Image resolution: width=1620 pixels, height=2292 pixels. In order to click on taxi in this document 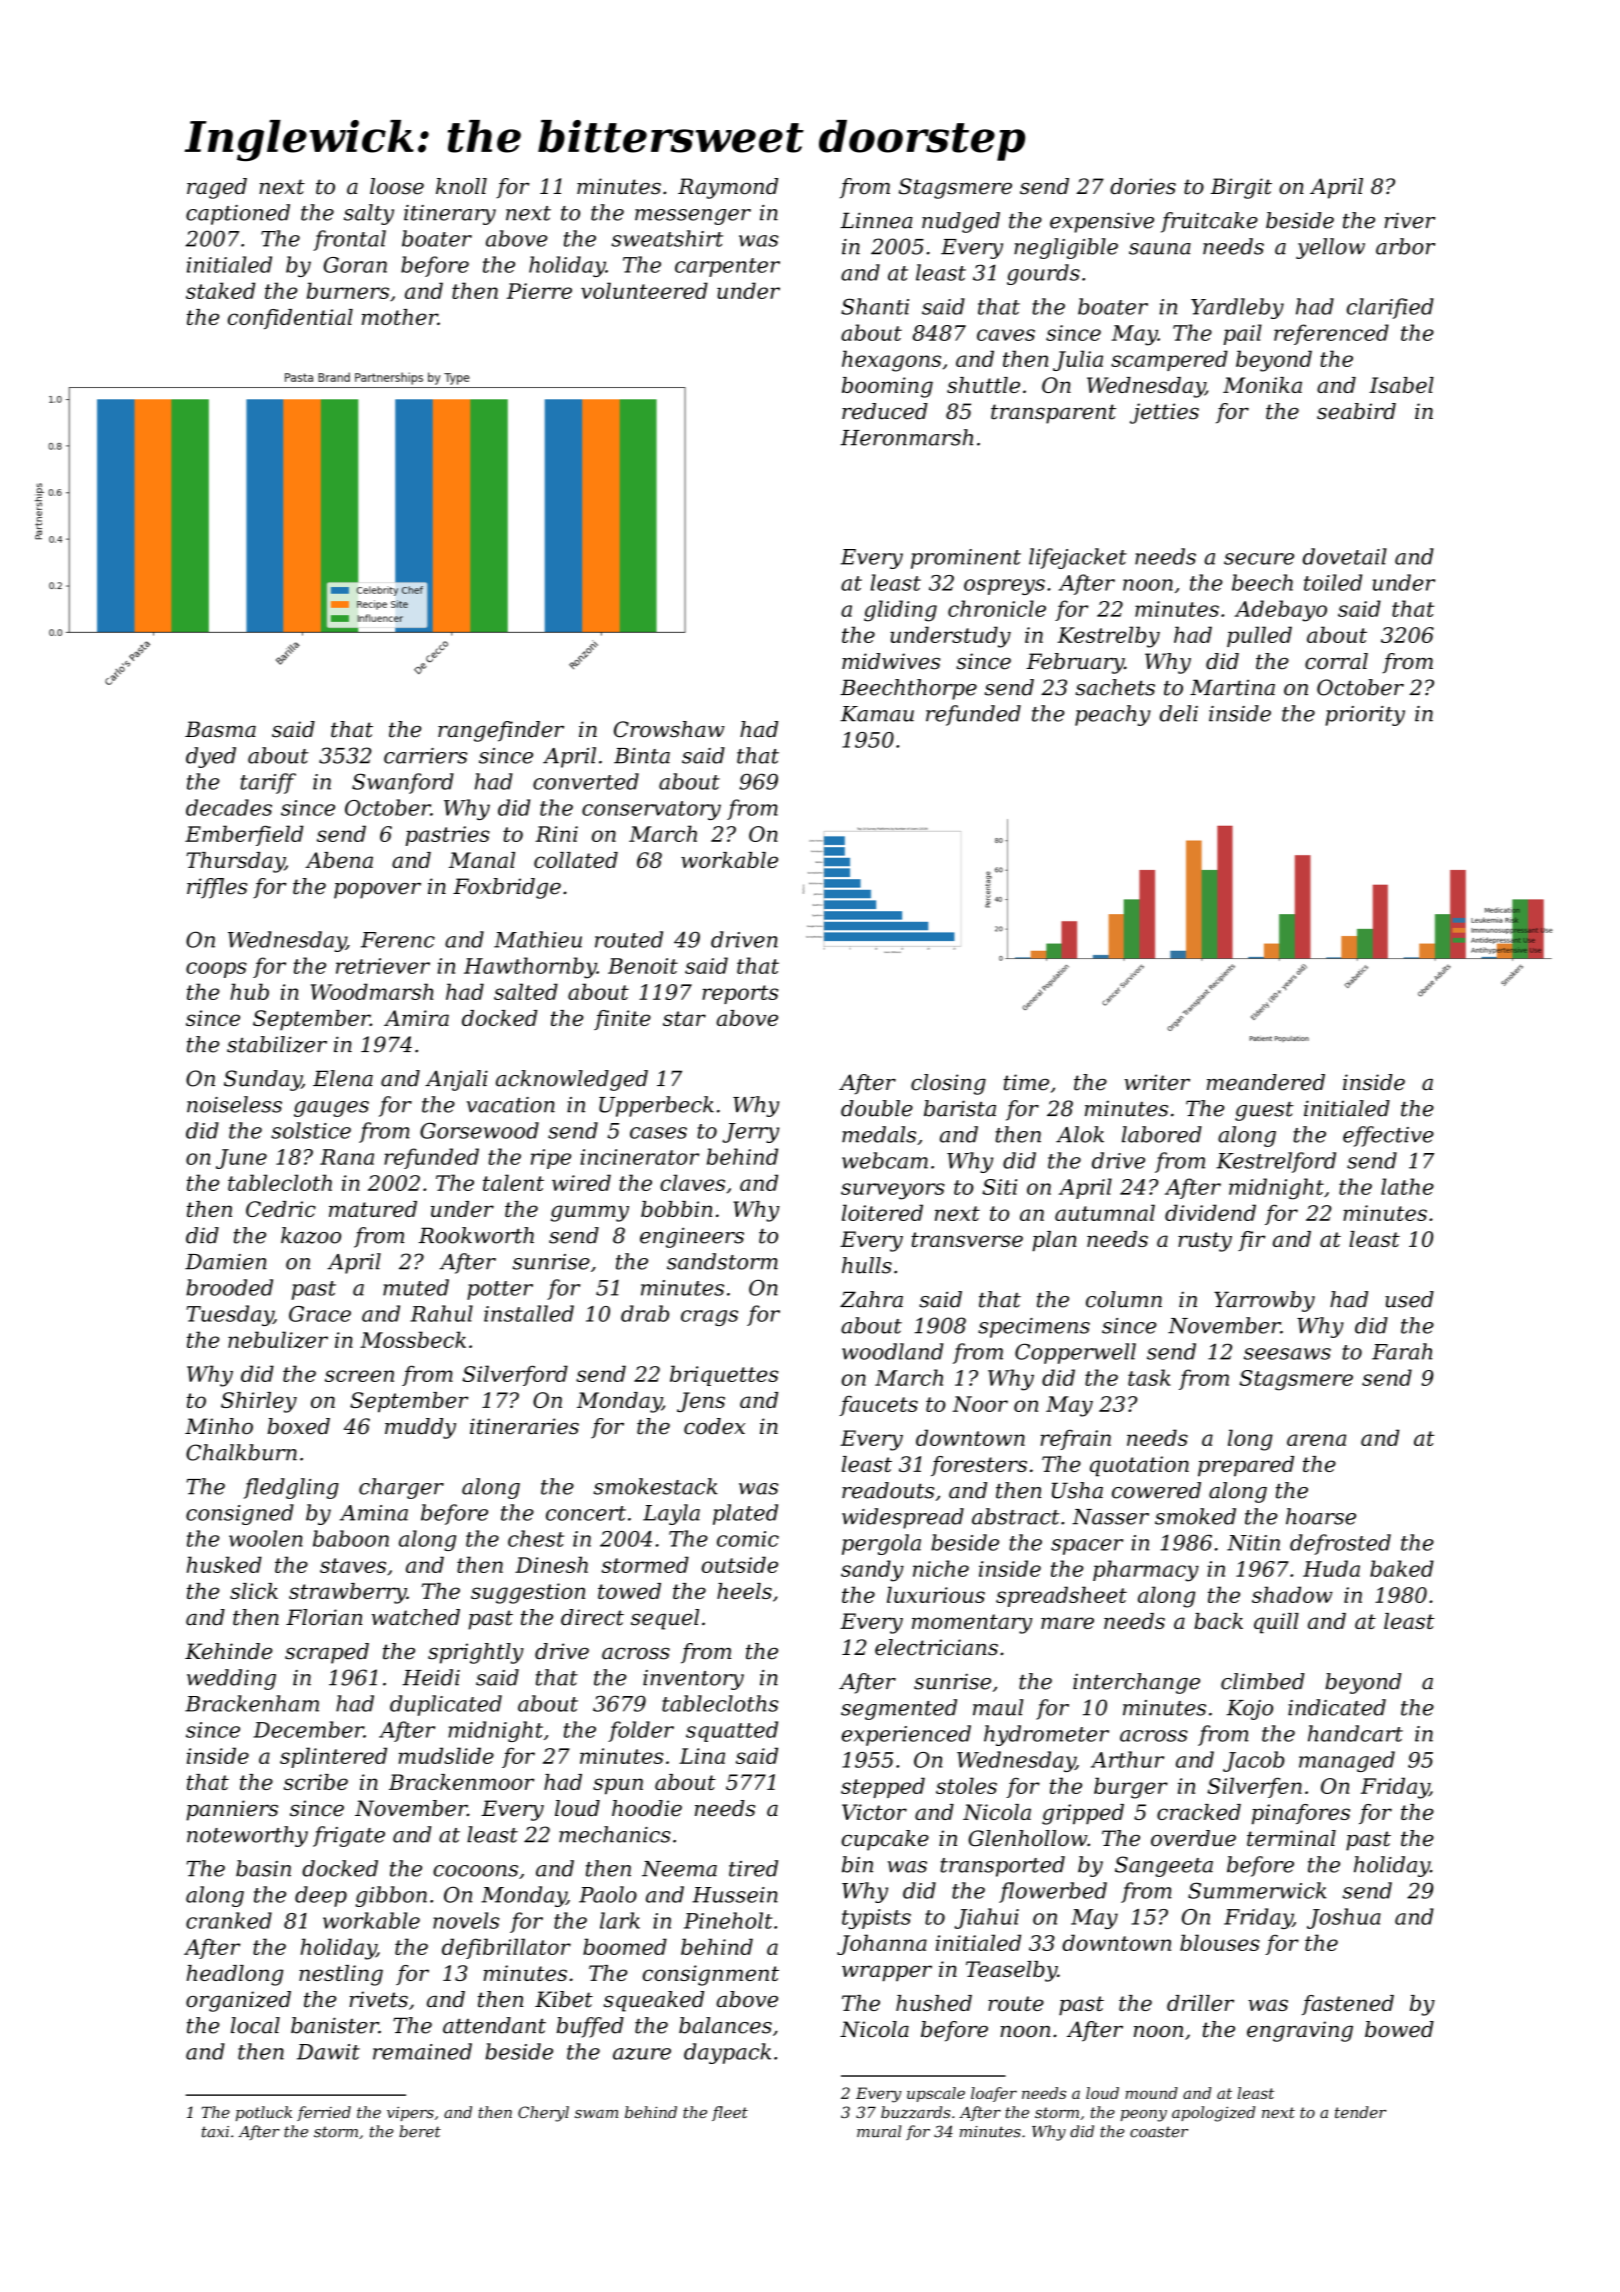, I will do `click(215, 2132)`.
